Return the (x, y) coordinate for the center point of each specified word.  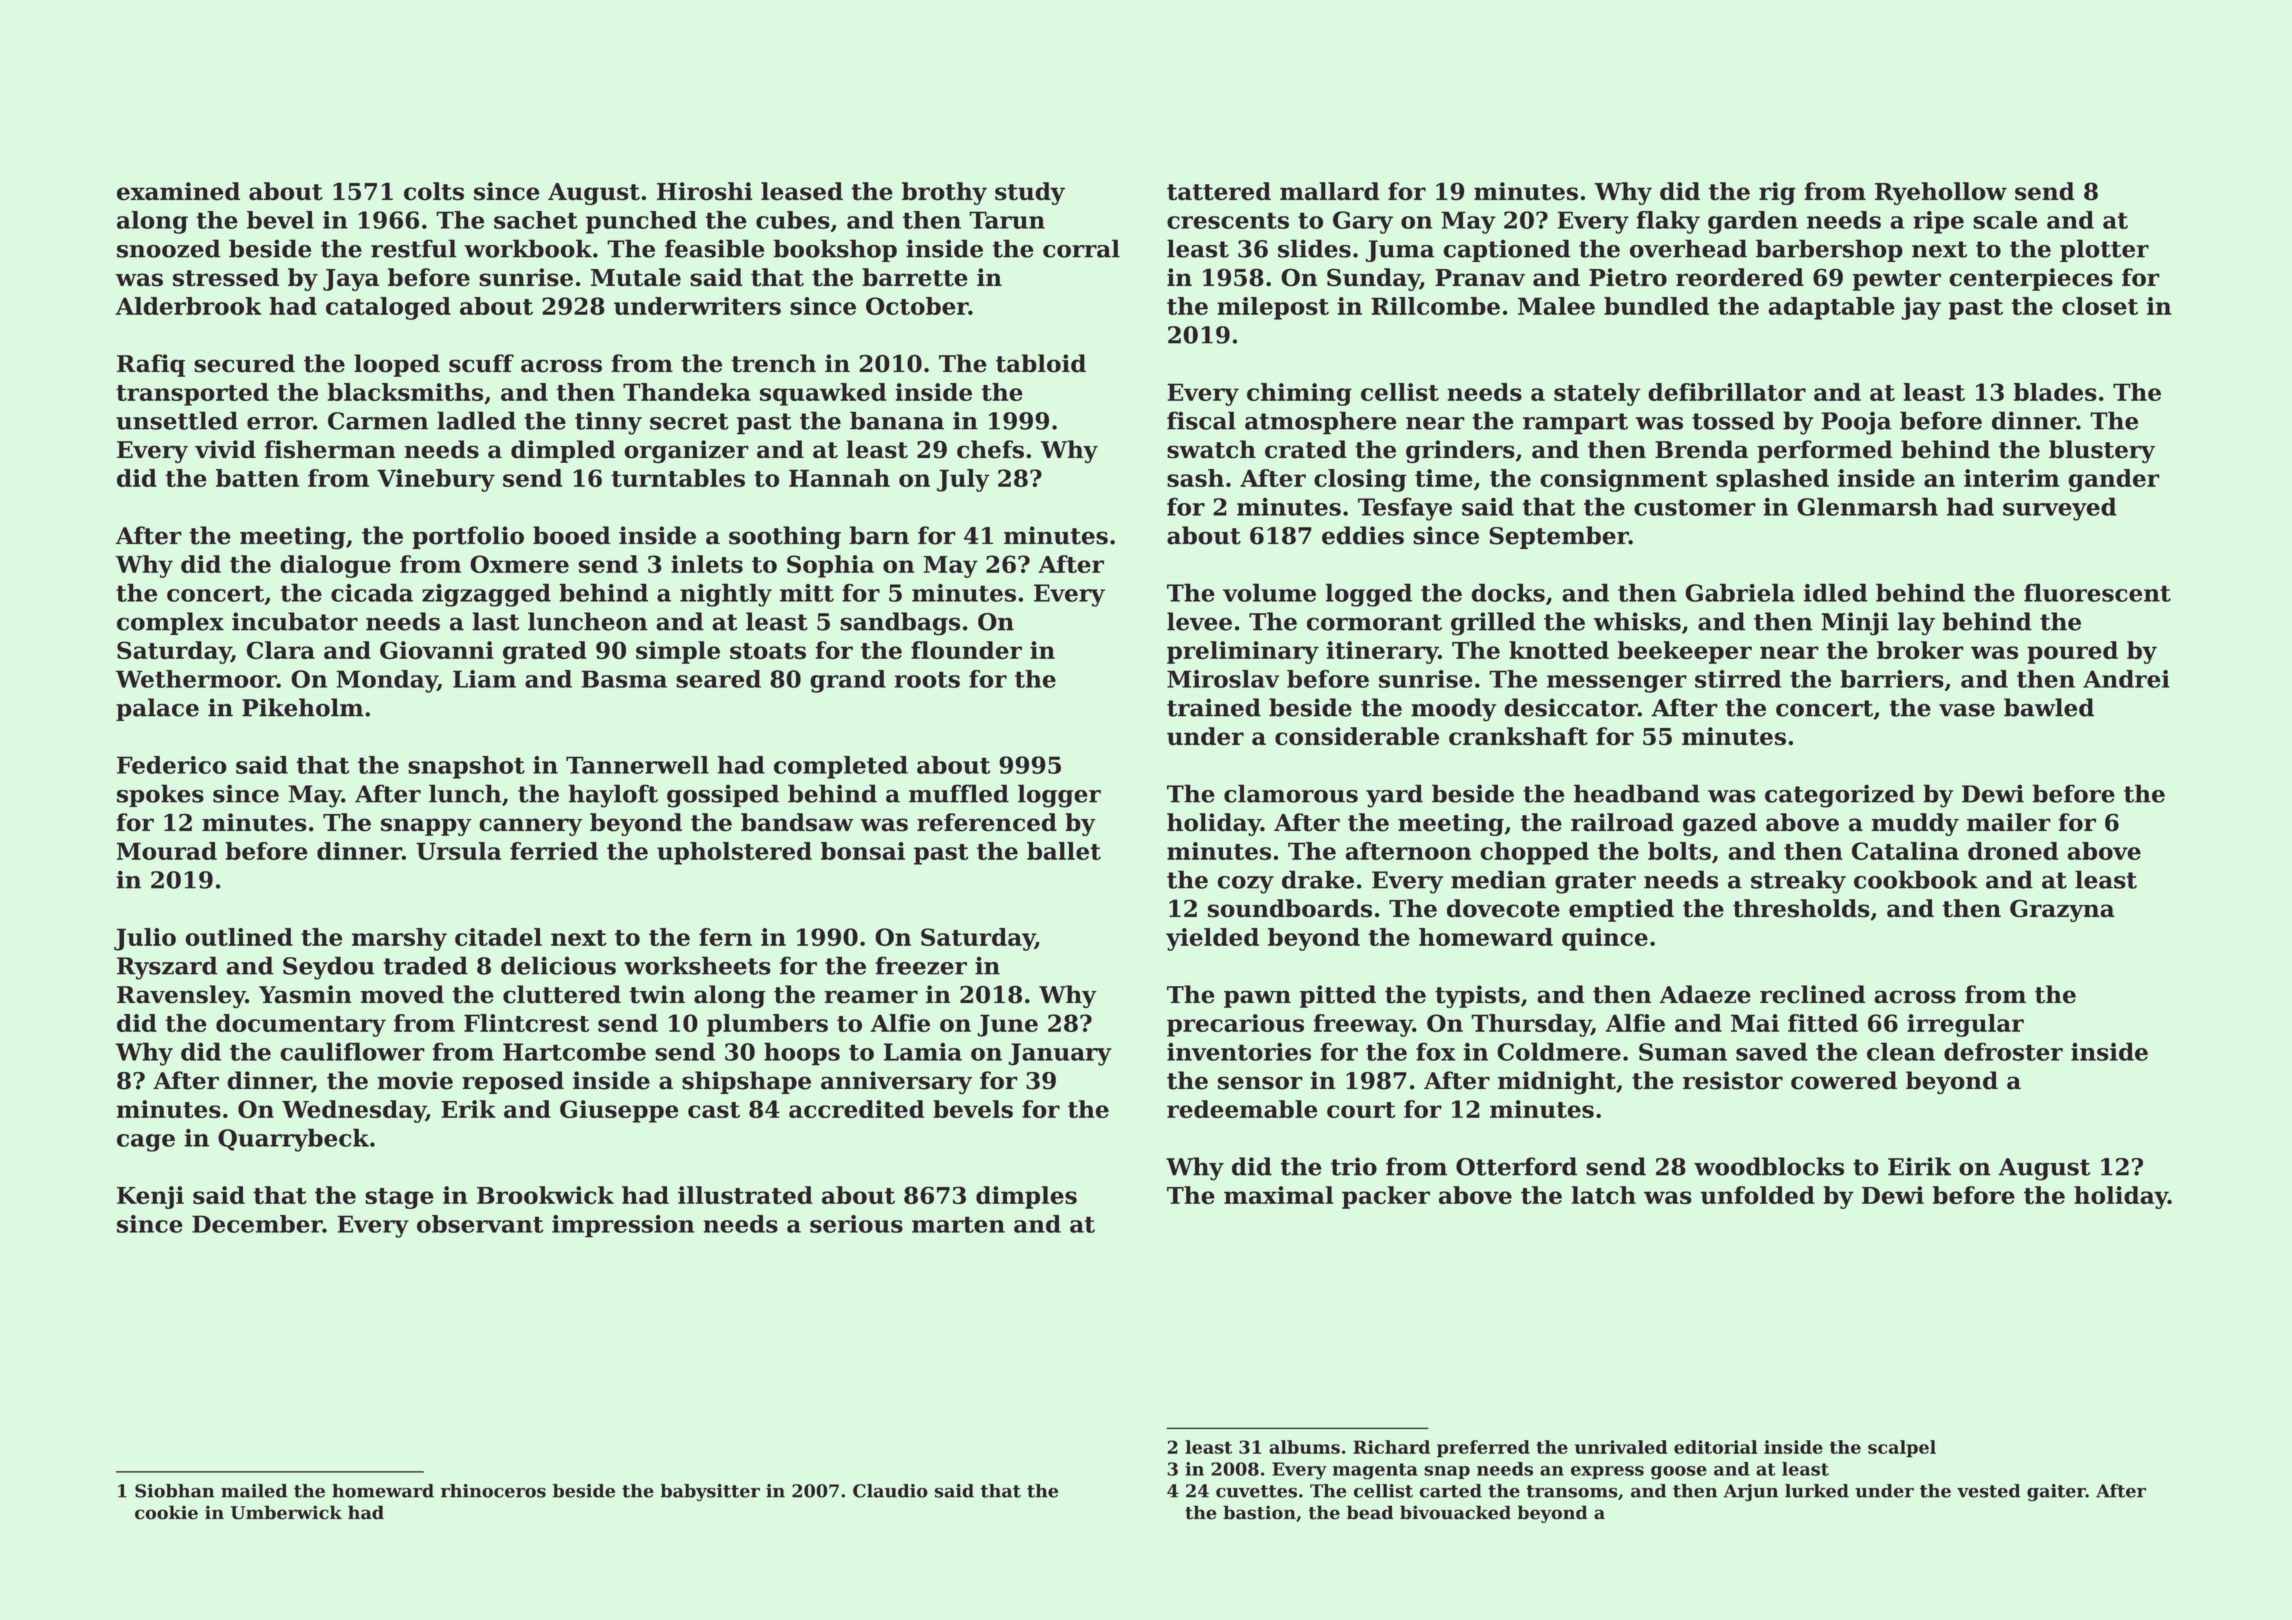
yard (1394, 796)
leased (802, 191)
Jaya (351, 280)
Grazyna (2062, 910)
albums (1304, 1447)
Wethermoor (196, 679)
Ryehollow (1941, 193)
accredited (856, 1109)
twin (657, 994)
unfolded (1757, 1195)
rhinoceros (493, 1491)
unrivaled (1621, 1447)
